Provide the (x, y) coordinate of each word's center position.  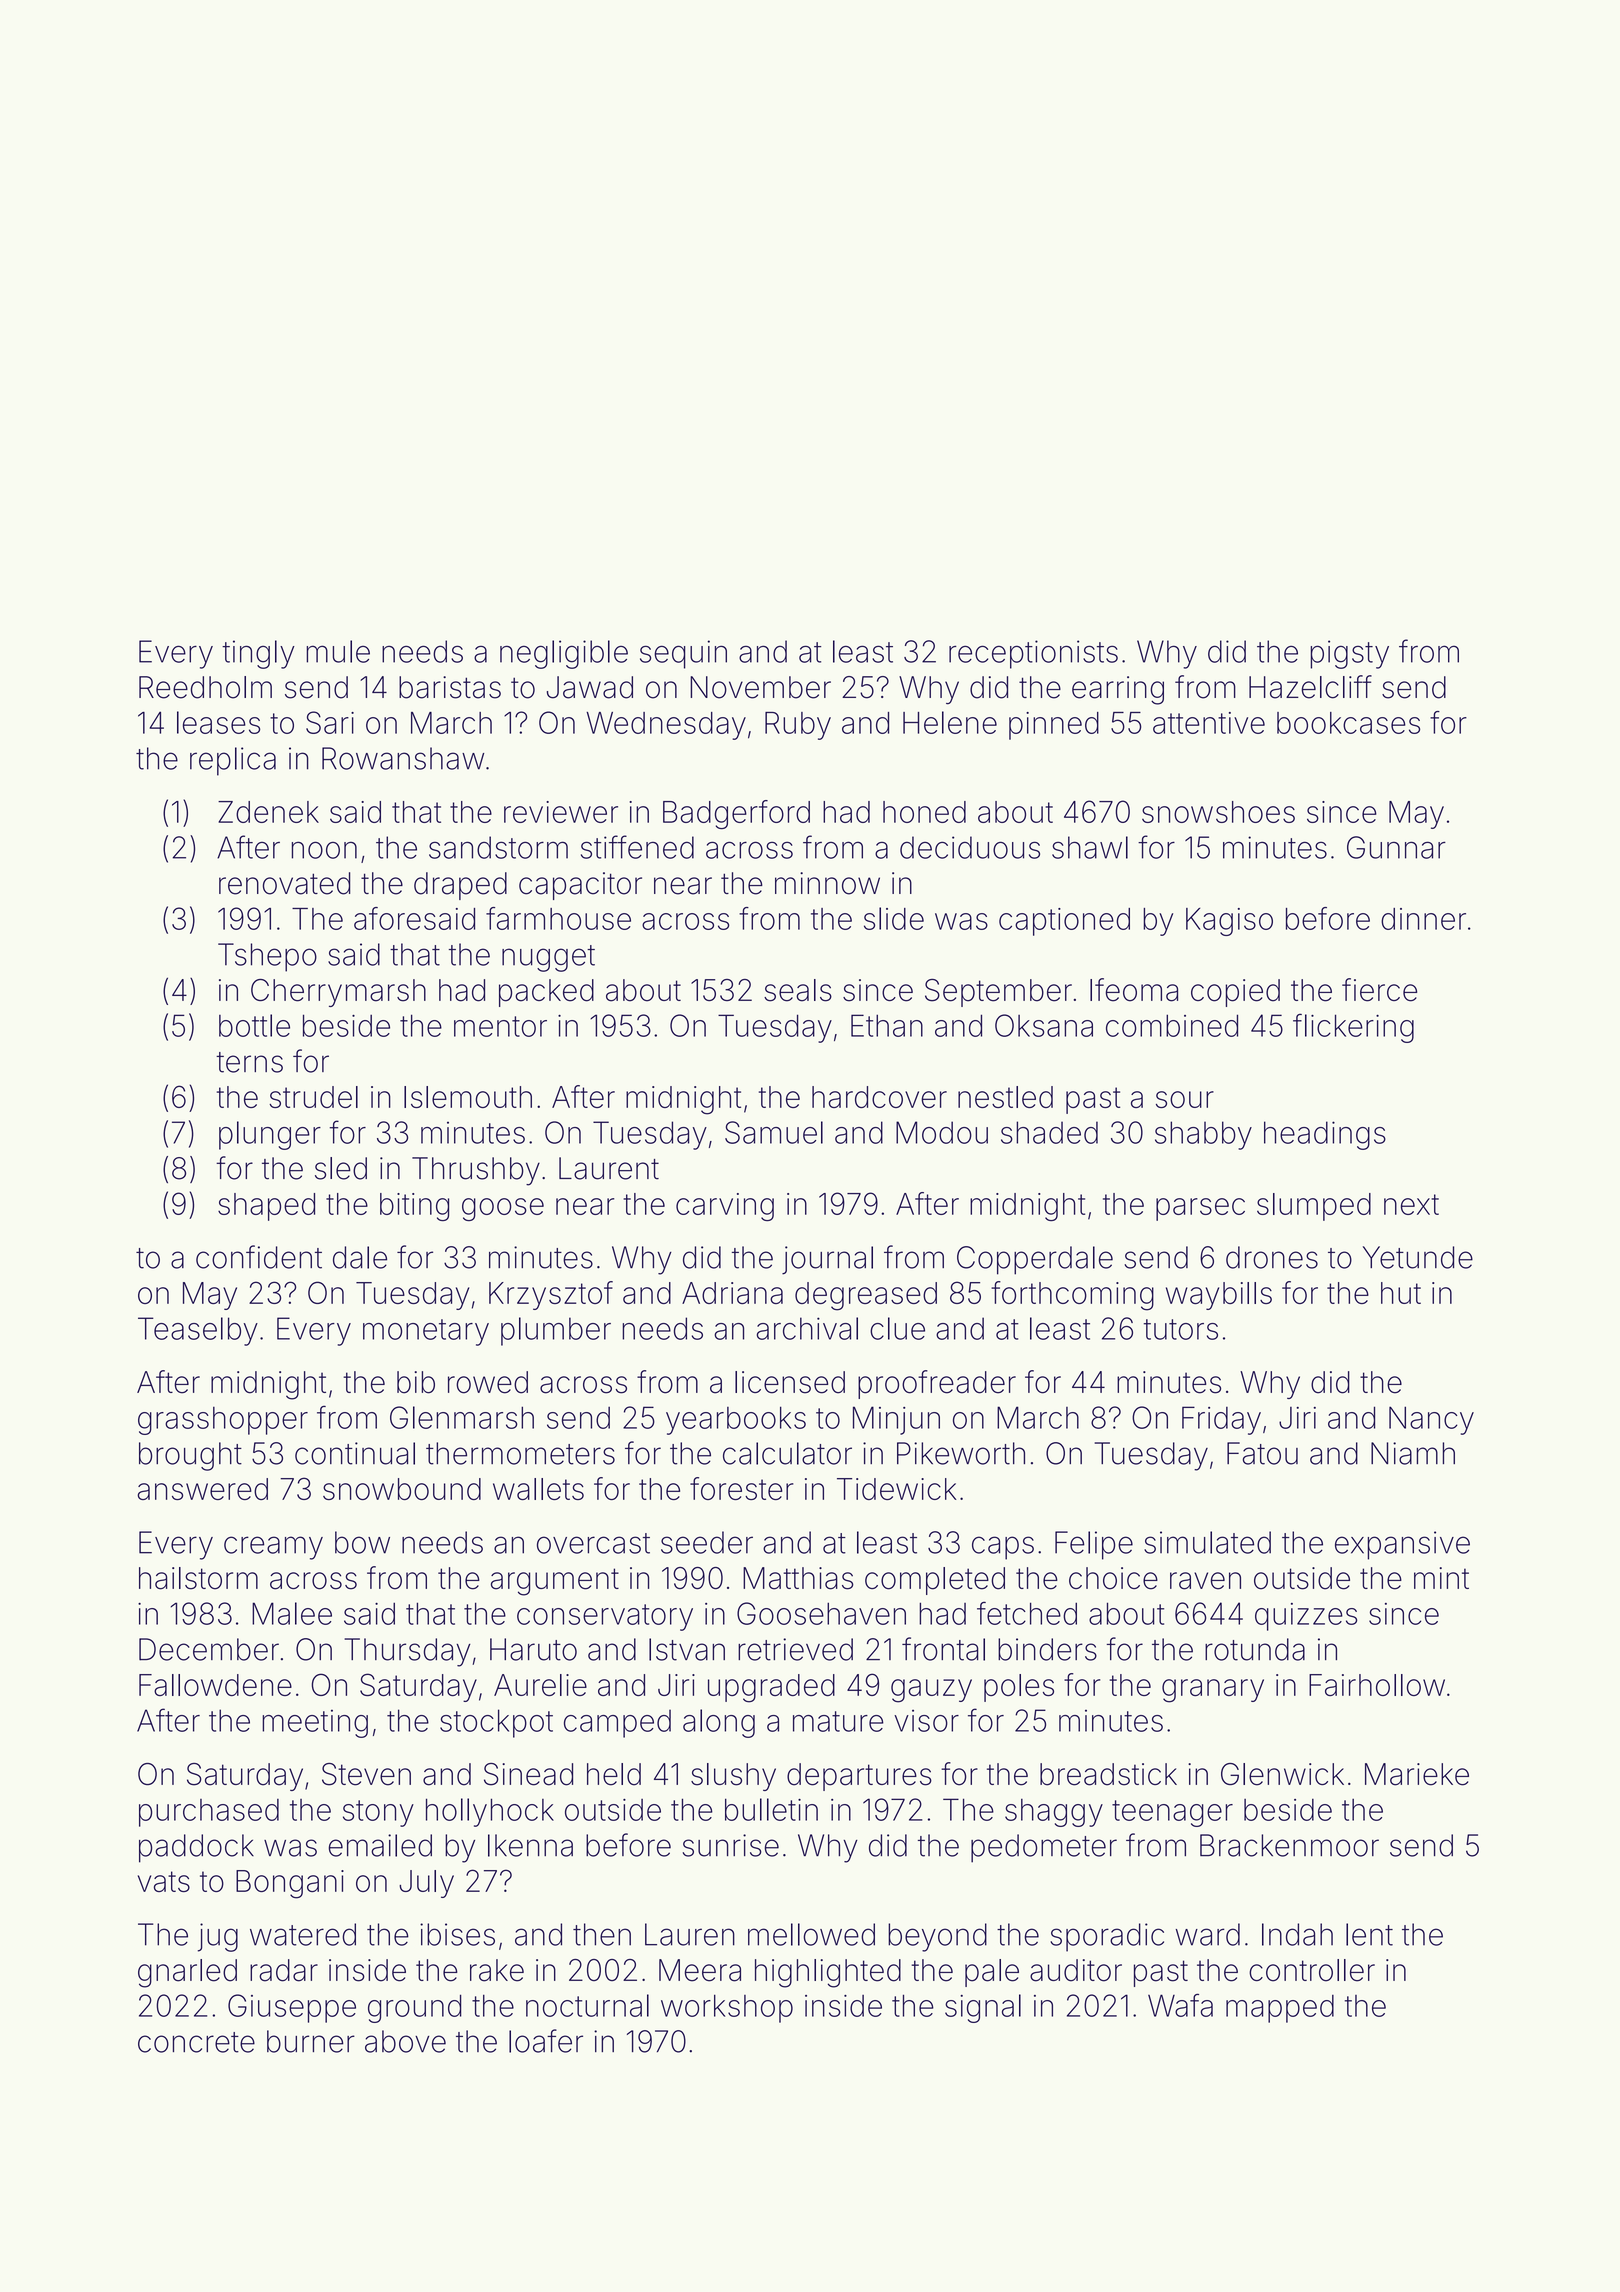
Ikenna (530, 1845)
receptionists (1033, 654)
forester (742, 1488)
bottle (254, 1025)
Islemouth (468, 1097)
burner (311, 2041)
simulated (1207, 1542)
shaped (266, 1207)
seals (798, 990)
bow (362, 1542)
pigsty (1349, 654)
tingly (258, 654)
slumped (1314, 1207)
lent (1369, 1934)
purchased (209, 1813)
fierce (1379, 990)
